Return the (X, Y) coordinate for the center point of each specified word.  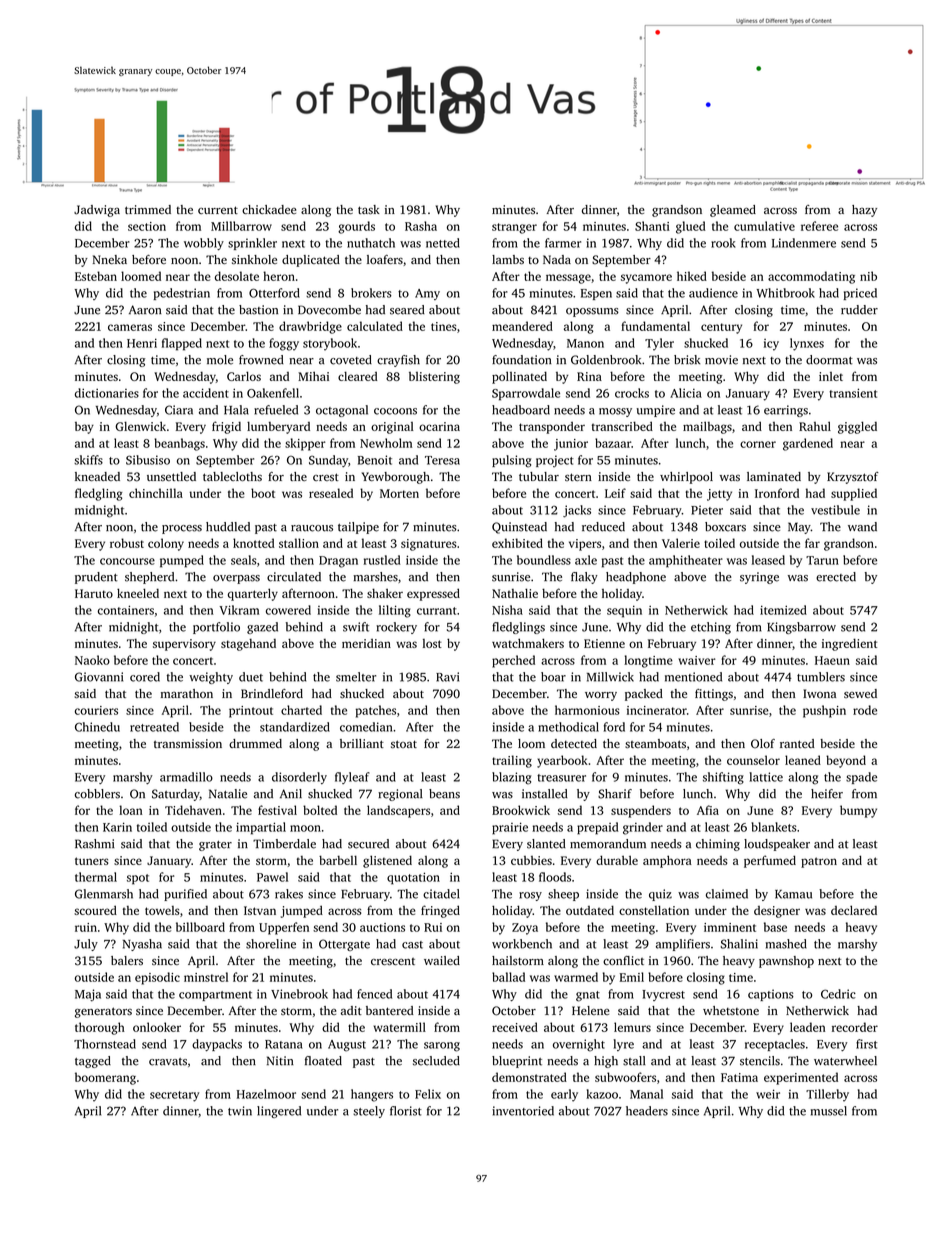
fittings (714, 695)
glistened (387, 861)
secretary (174, 1096)
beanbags (179, 444)
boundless (544, 560)
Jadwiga (97, 211)
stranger (514, 228)
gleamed (733, 211)
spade (861, 778)
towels (162, 910)
